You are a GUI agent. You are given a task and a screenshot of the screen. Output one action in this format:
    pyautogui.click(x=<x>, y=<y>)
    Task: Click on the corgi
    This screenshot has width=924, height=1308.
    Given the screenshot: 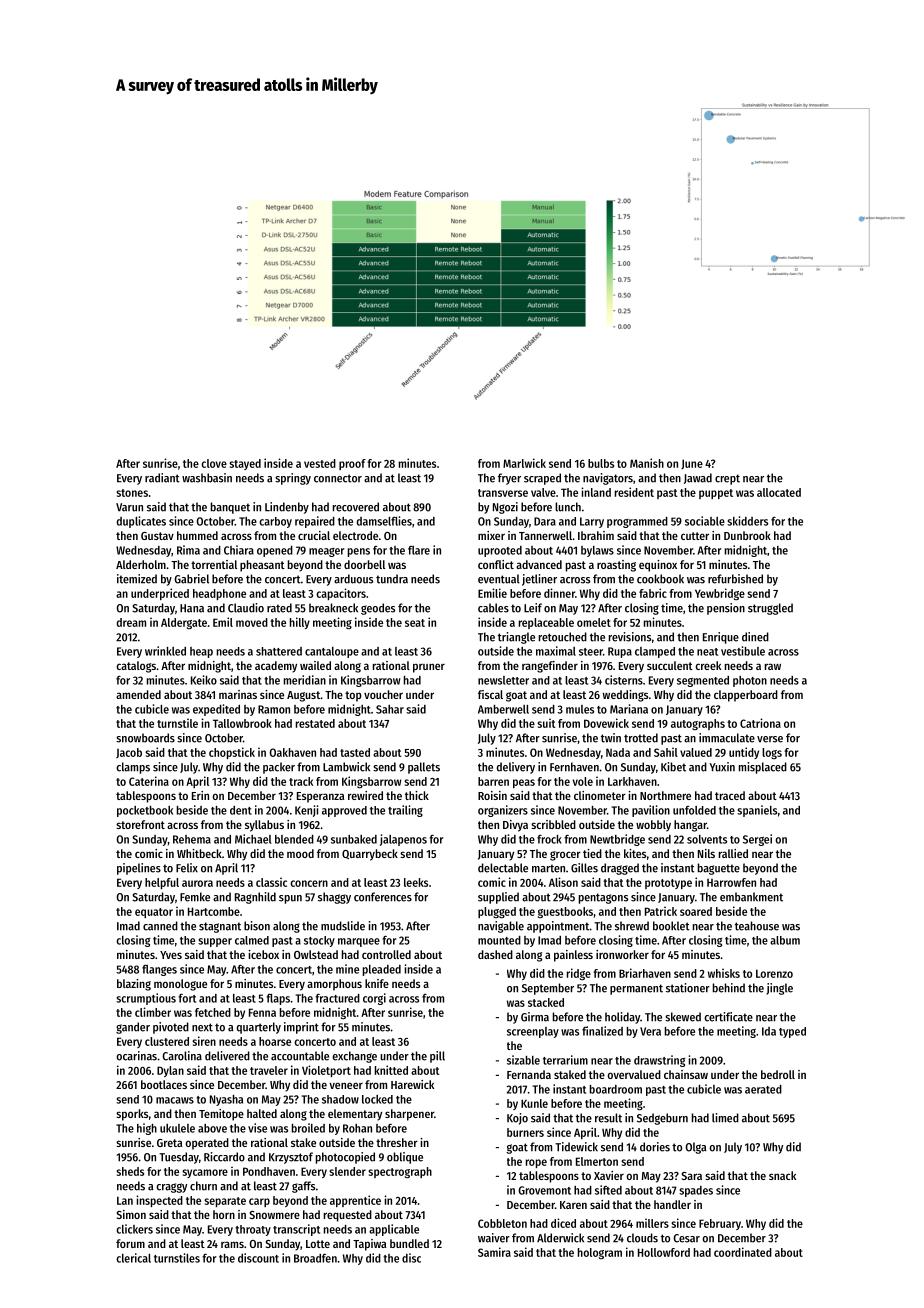 What is the action you would take?
    pyautogui.click(x=374, y=999)
